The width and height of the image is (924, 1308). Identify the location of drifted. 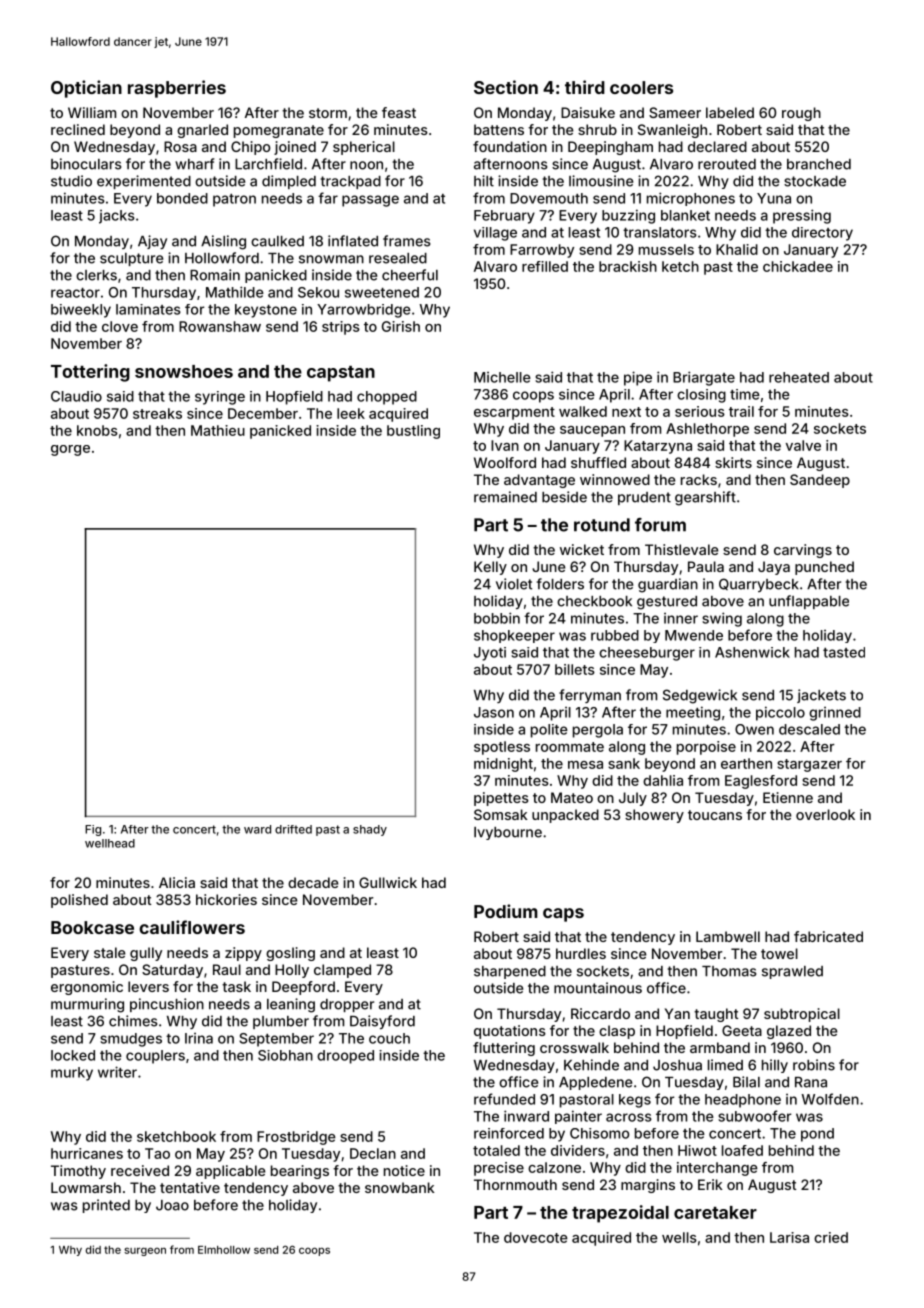
(293, 829).
